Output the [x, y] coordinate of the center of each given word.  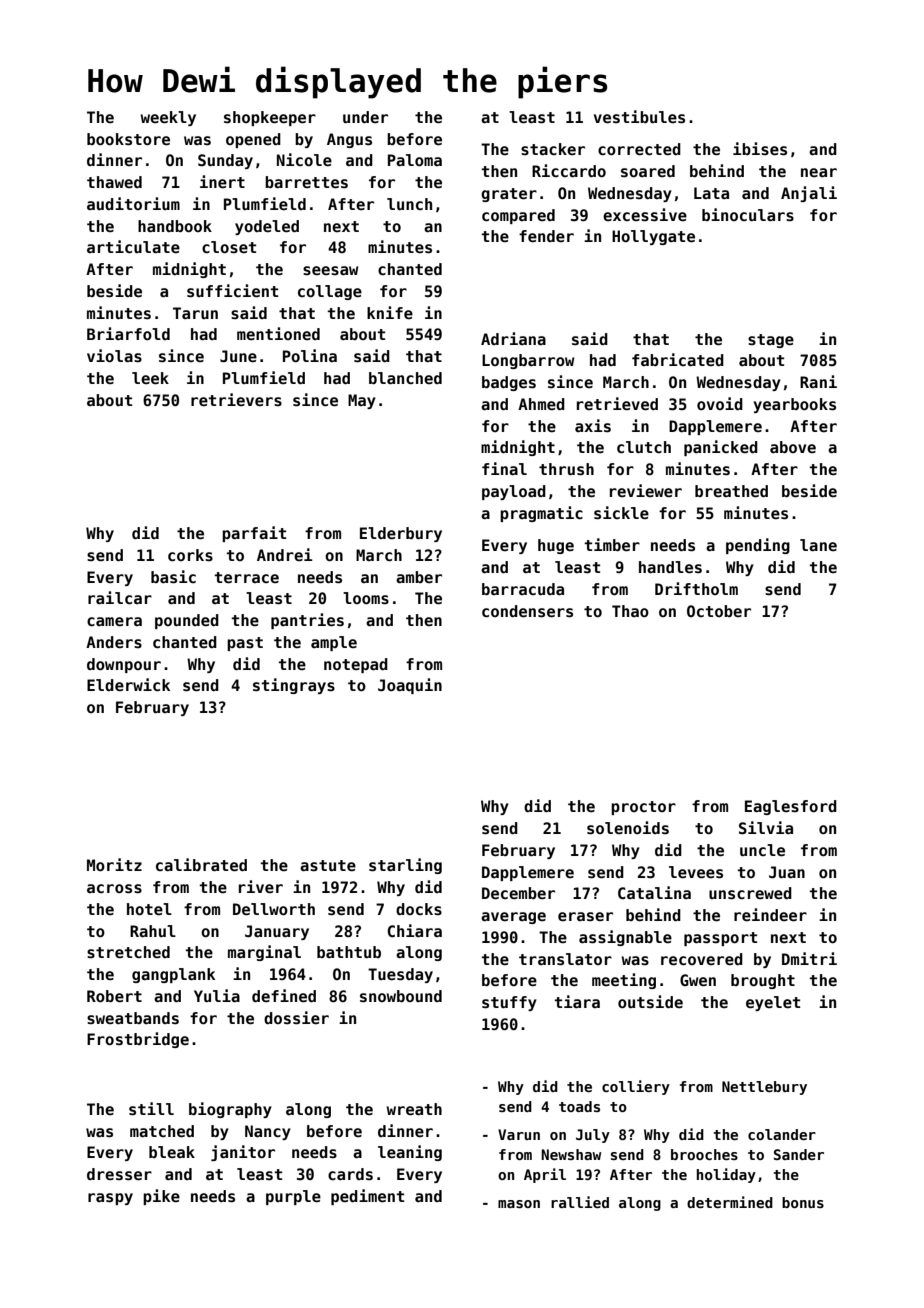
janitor [243, 1153]
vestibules [639, 117]
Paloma [415, 160]
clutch [644, 447]
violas [114, 355]
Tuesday [400, 975]
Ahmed [541, 404]
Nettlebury [764, 1088]
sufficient [232, 291]
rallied [580, 1202]
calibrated [201, 865]
